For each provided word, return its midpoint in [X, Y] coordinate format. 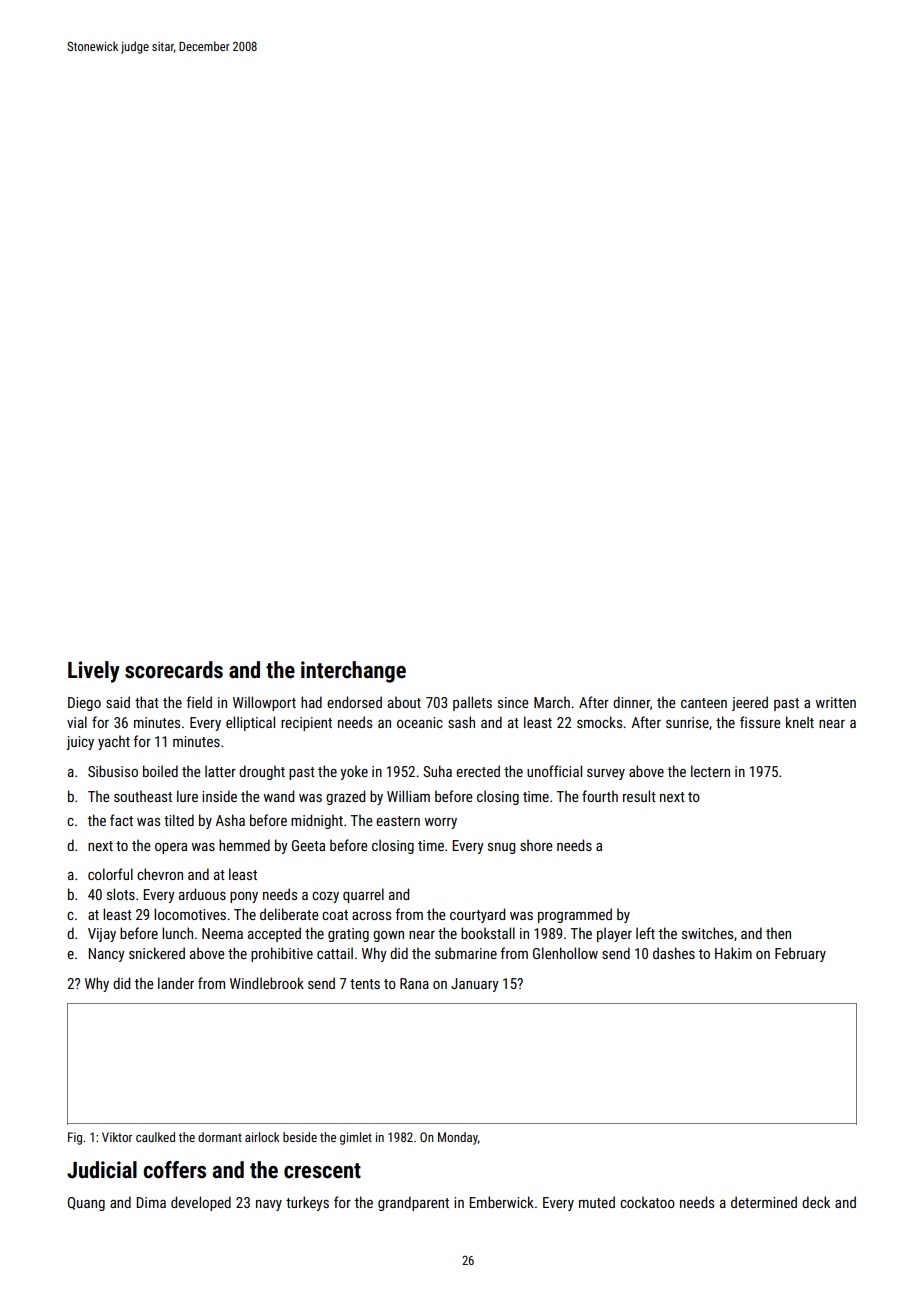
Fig [75, 1138]
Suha [437, 771]
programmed [575, 915]
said [118, 702]
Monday [458, 1138]
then [778, 933]
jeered [750, 703]
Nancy [106, 955]
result [639, 796]
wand [279, 796]
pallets [472, 703]
